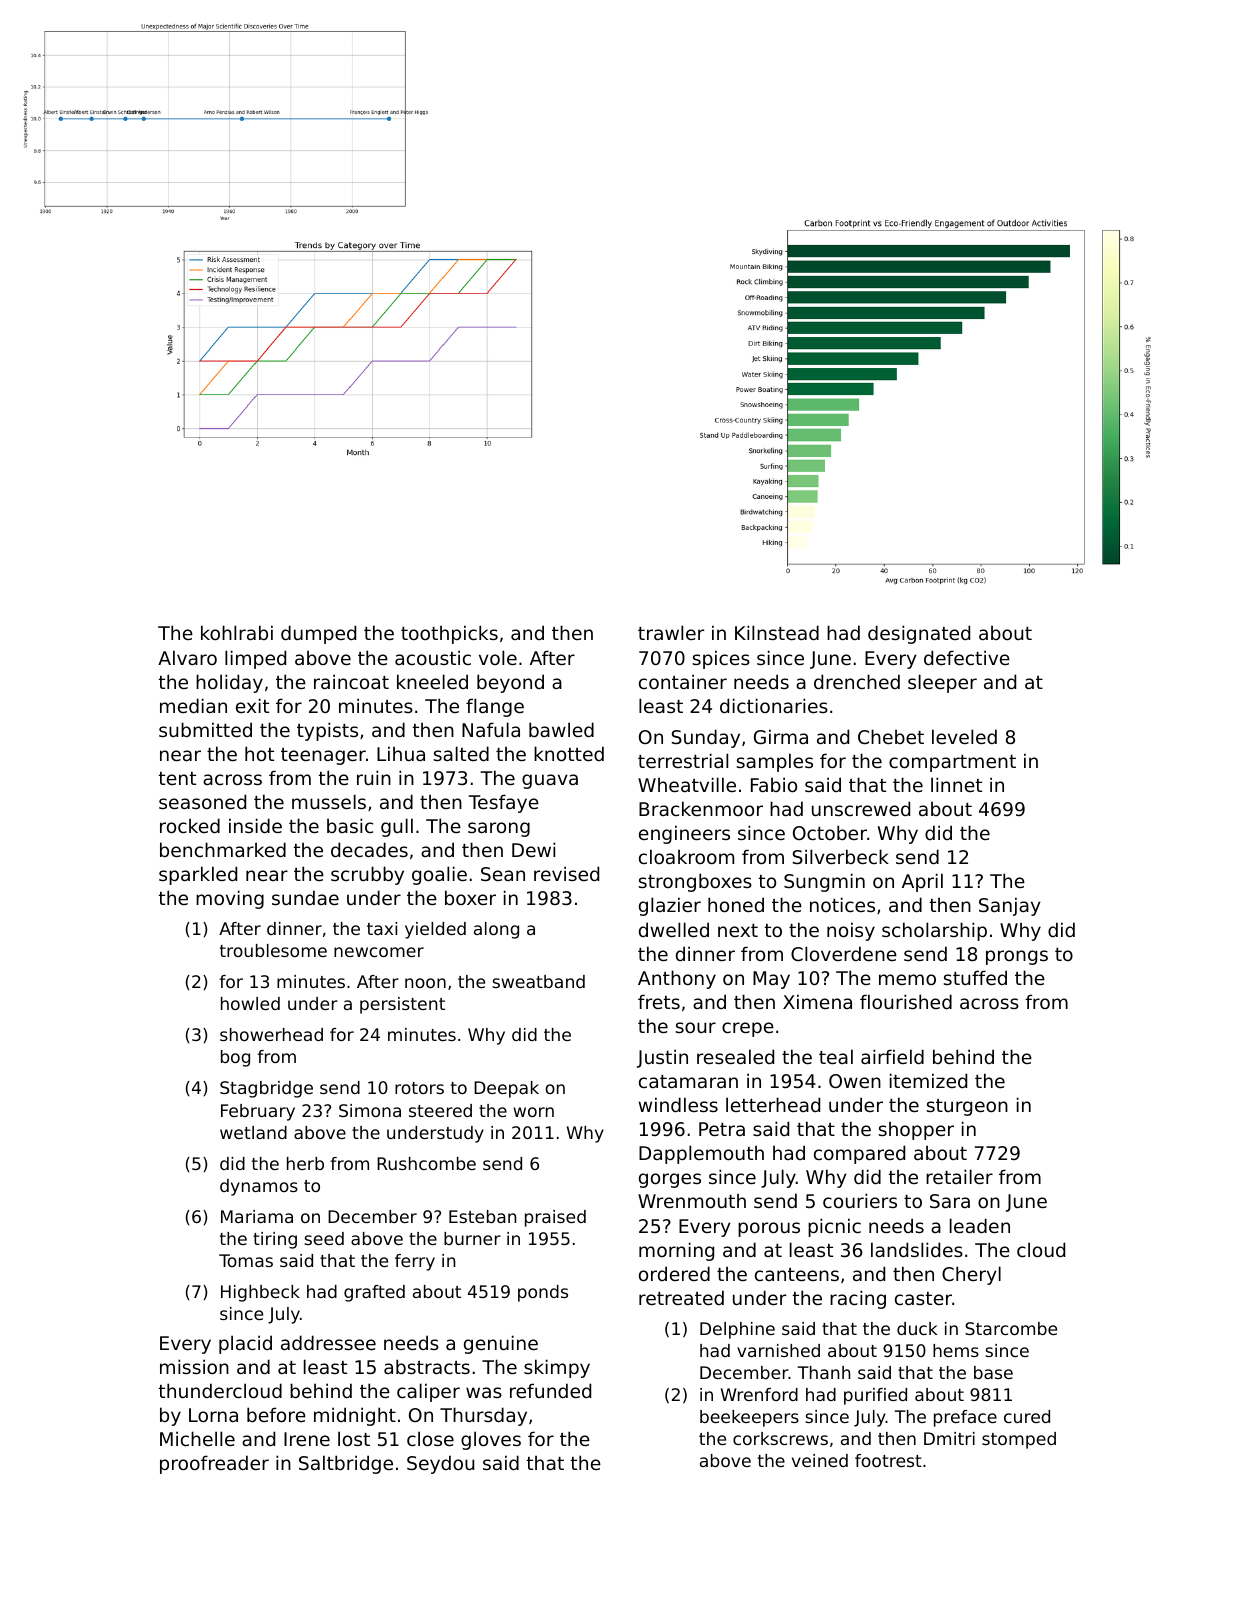 The height and width of the page is (1610, 1244). Describe the element at coordinates (350, 825) in the page. I see `basic` at that location.
